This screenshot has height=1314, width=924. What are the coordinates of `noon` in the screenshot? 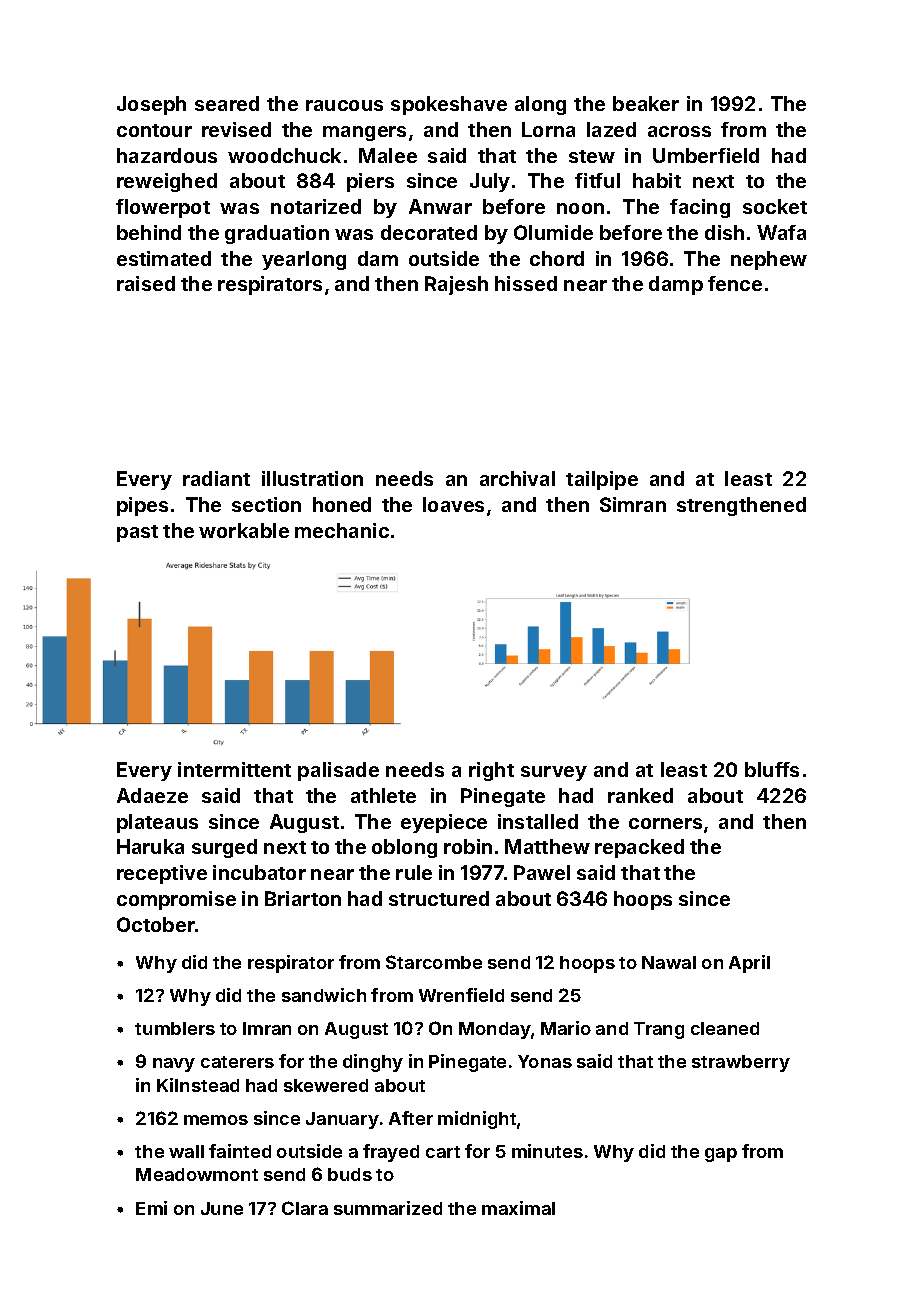 It's located at (580, 208).
